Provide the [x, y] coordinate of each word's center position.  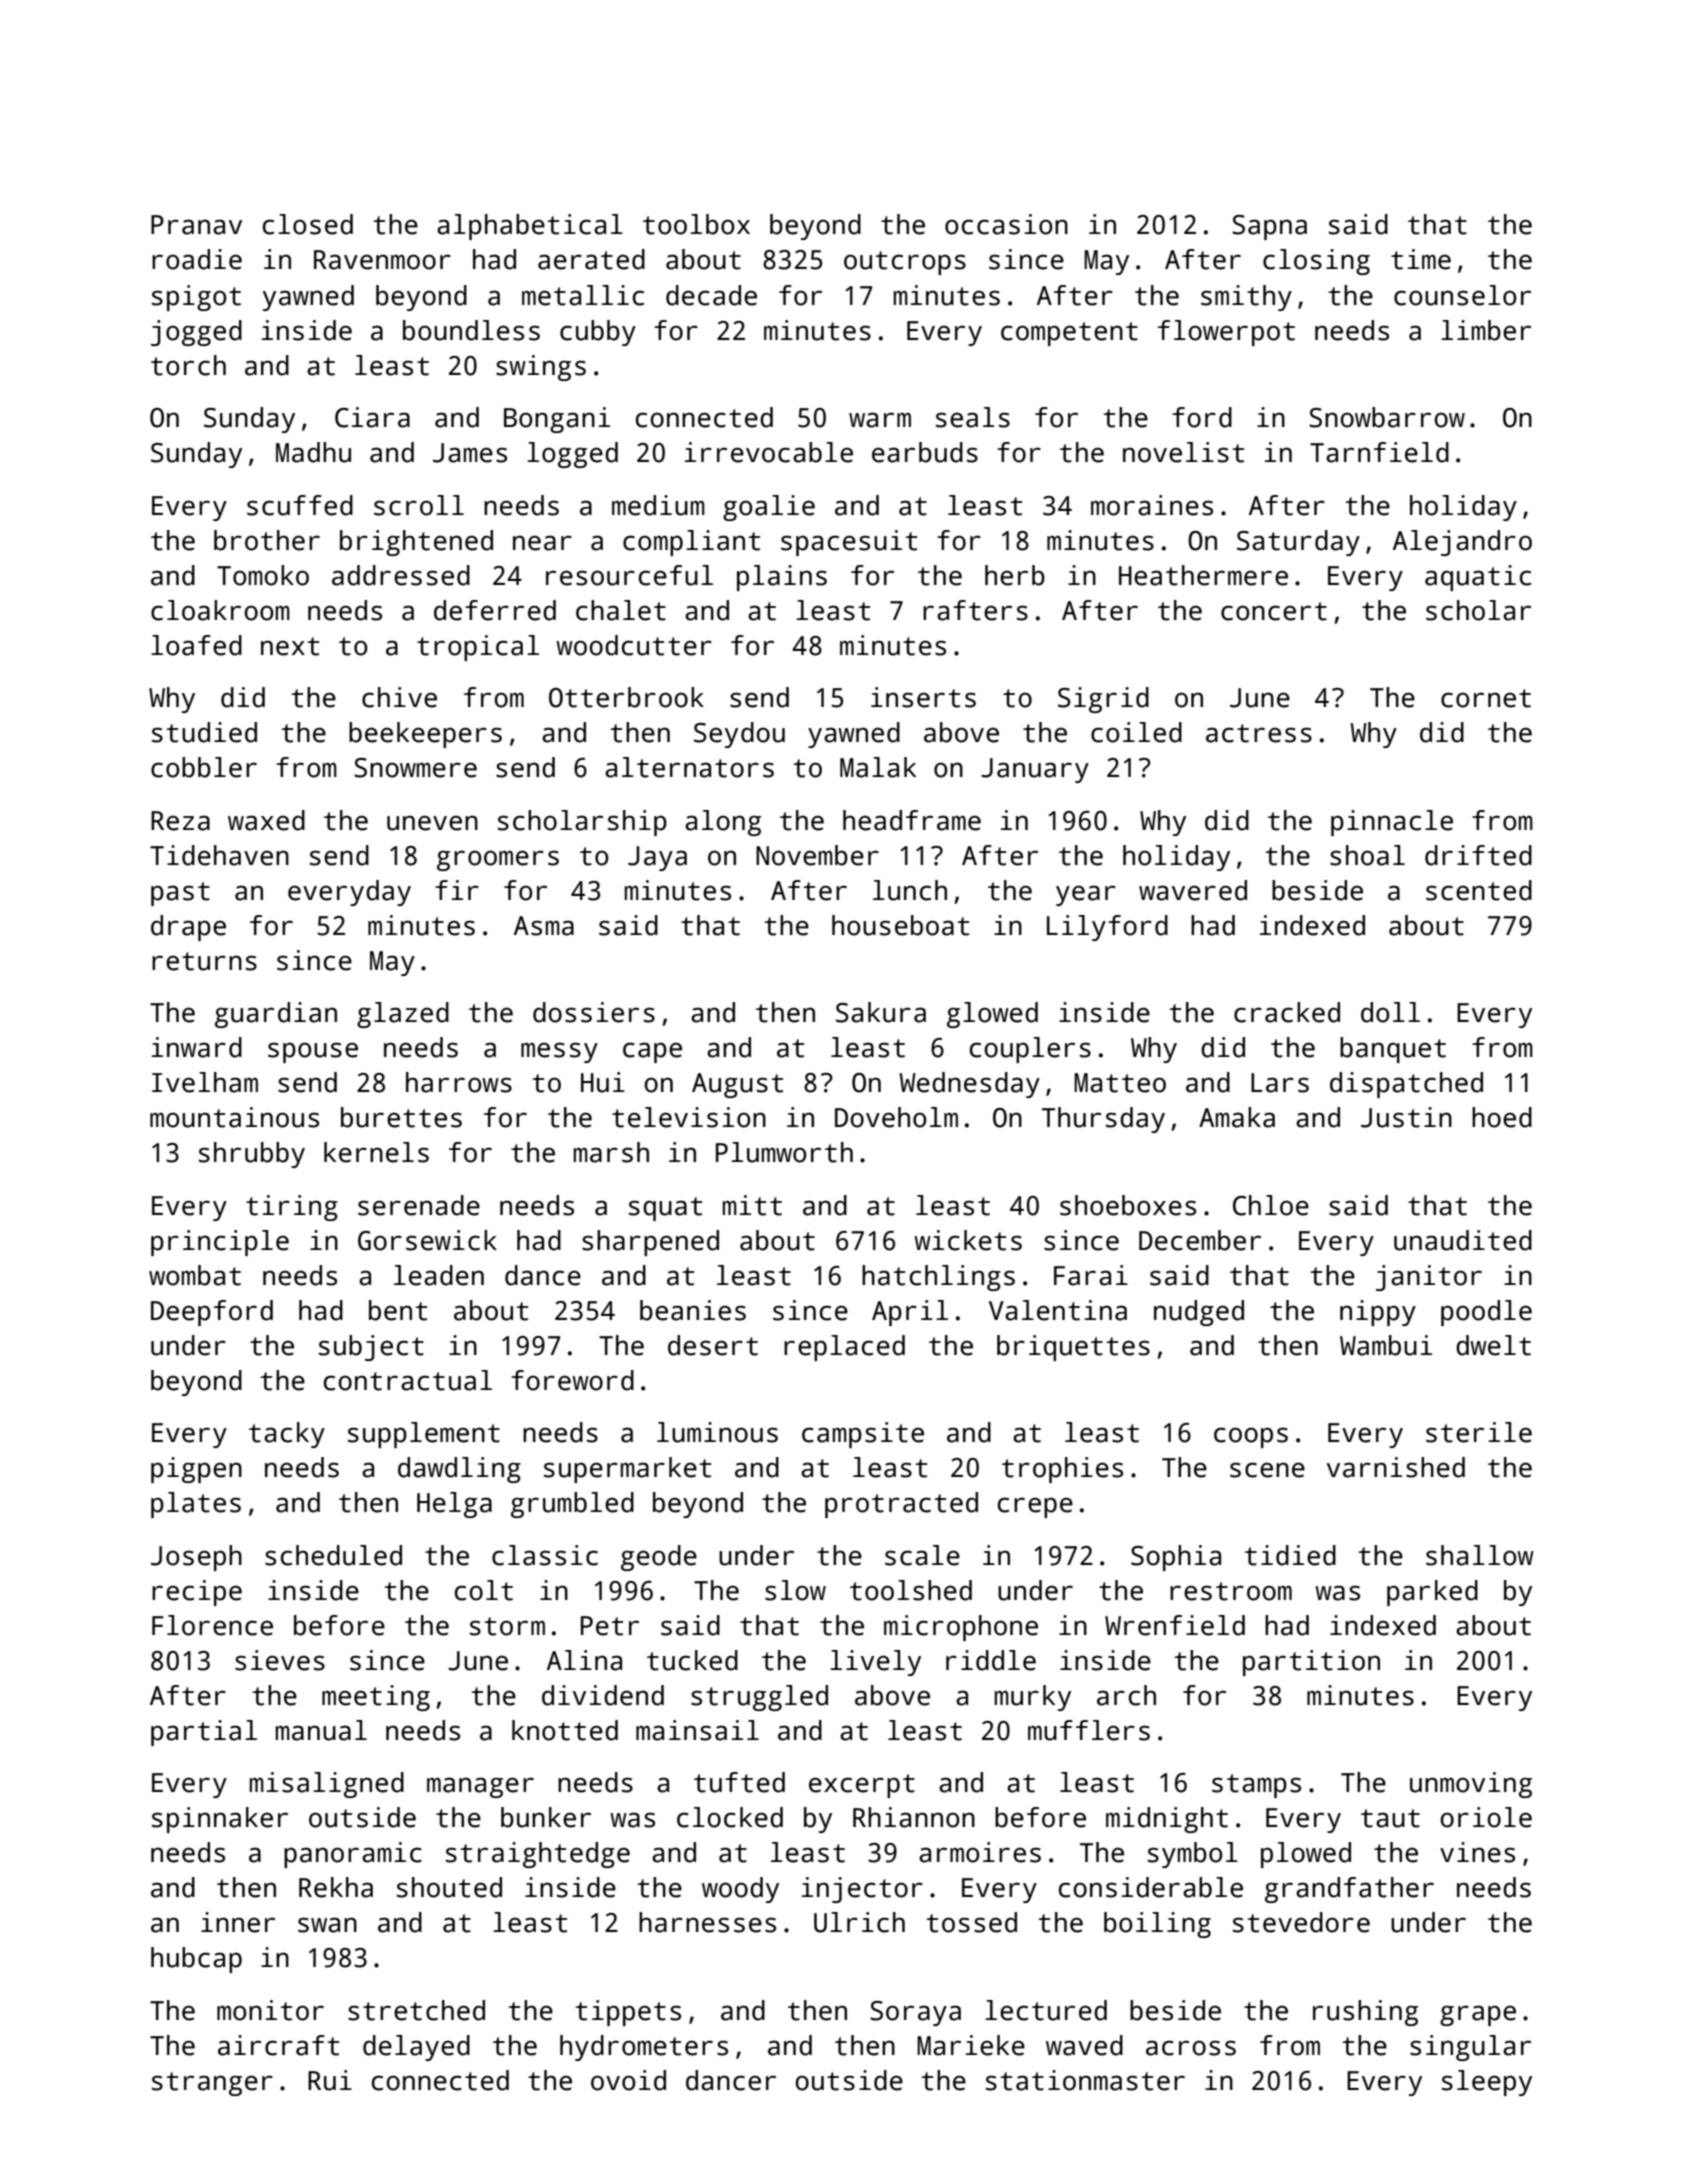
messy [559, 1052]
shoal [1367, 855]
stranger [212, 2084]
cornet [1486, 698]
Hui [603, 1082]
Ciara [372, 417]
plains [782, 578]
